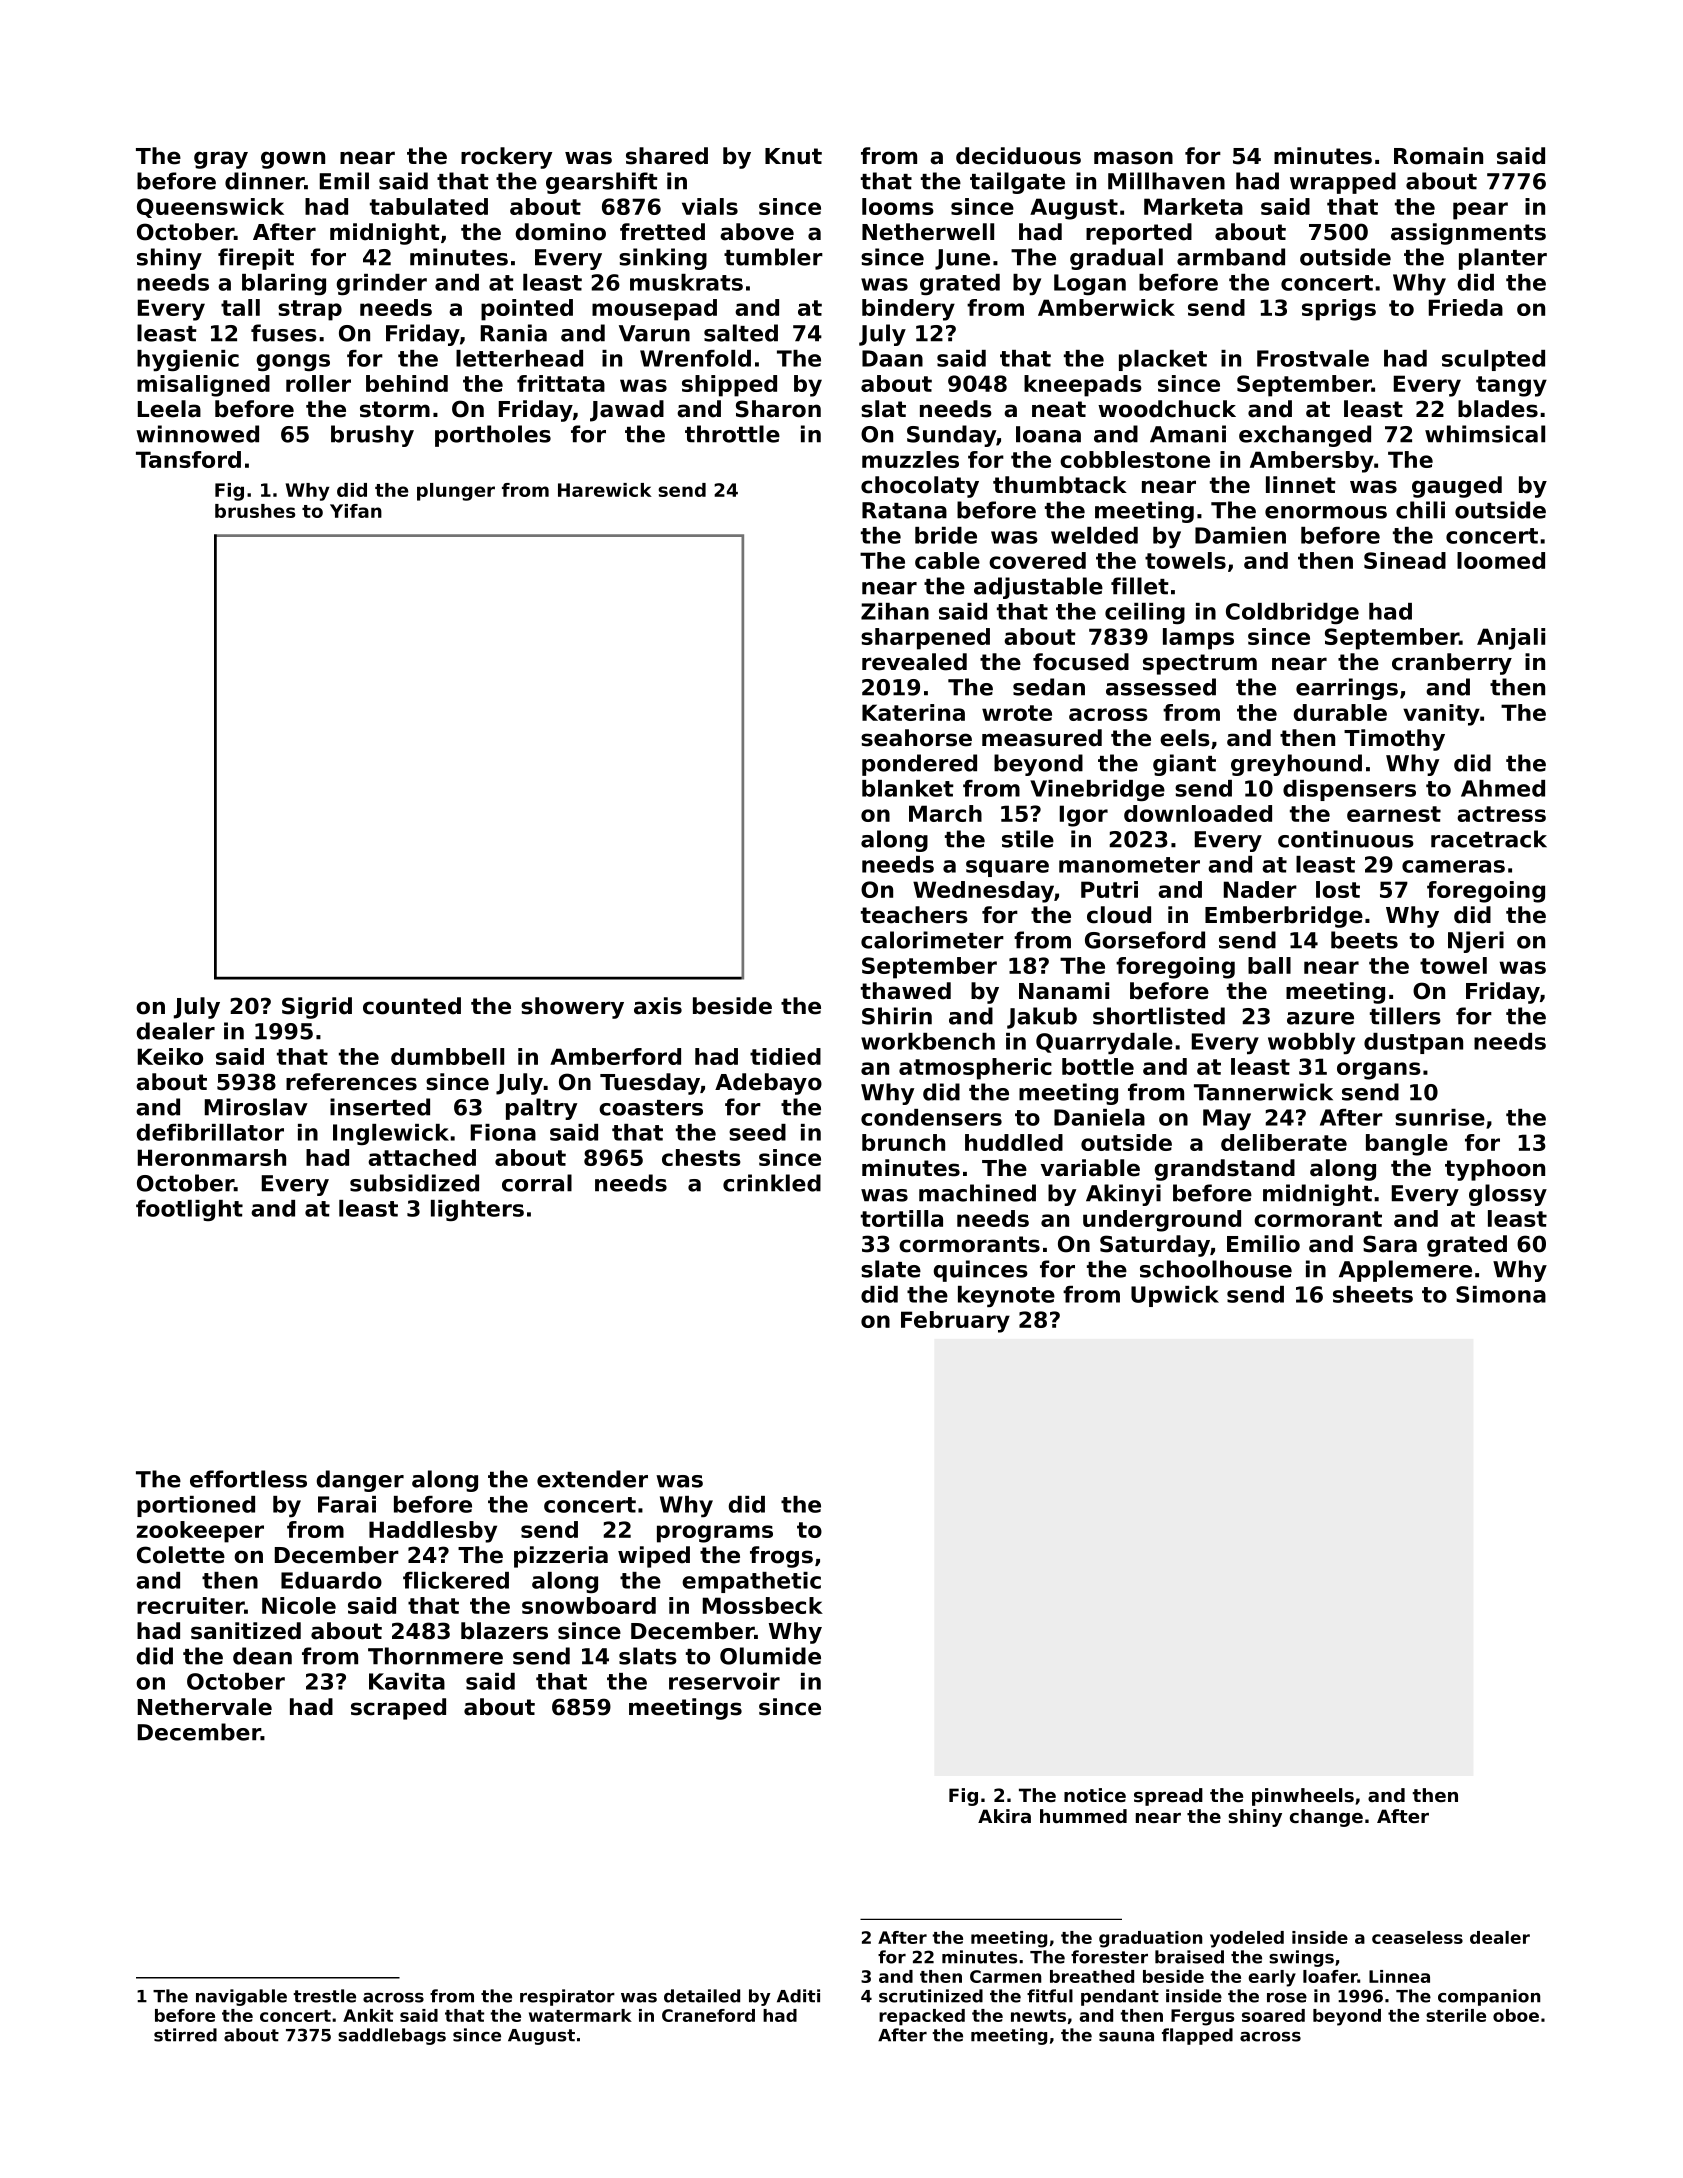 This screenshot has height=2178, width=1683. I want to click on Craneford, so click(708, 2015).
